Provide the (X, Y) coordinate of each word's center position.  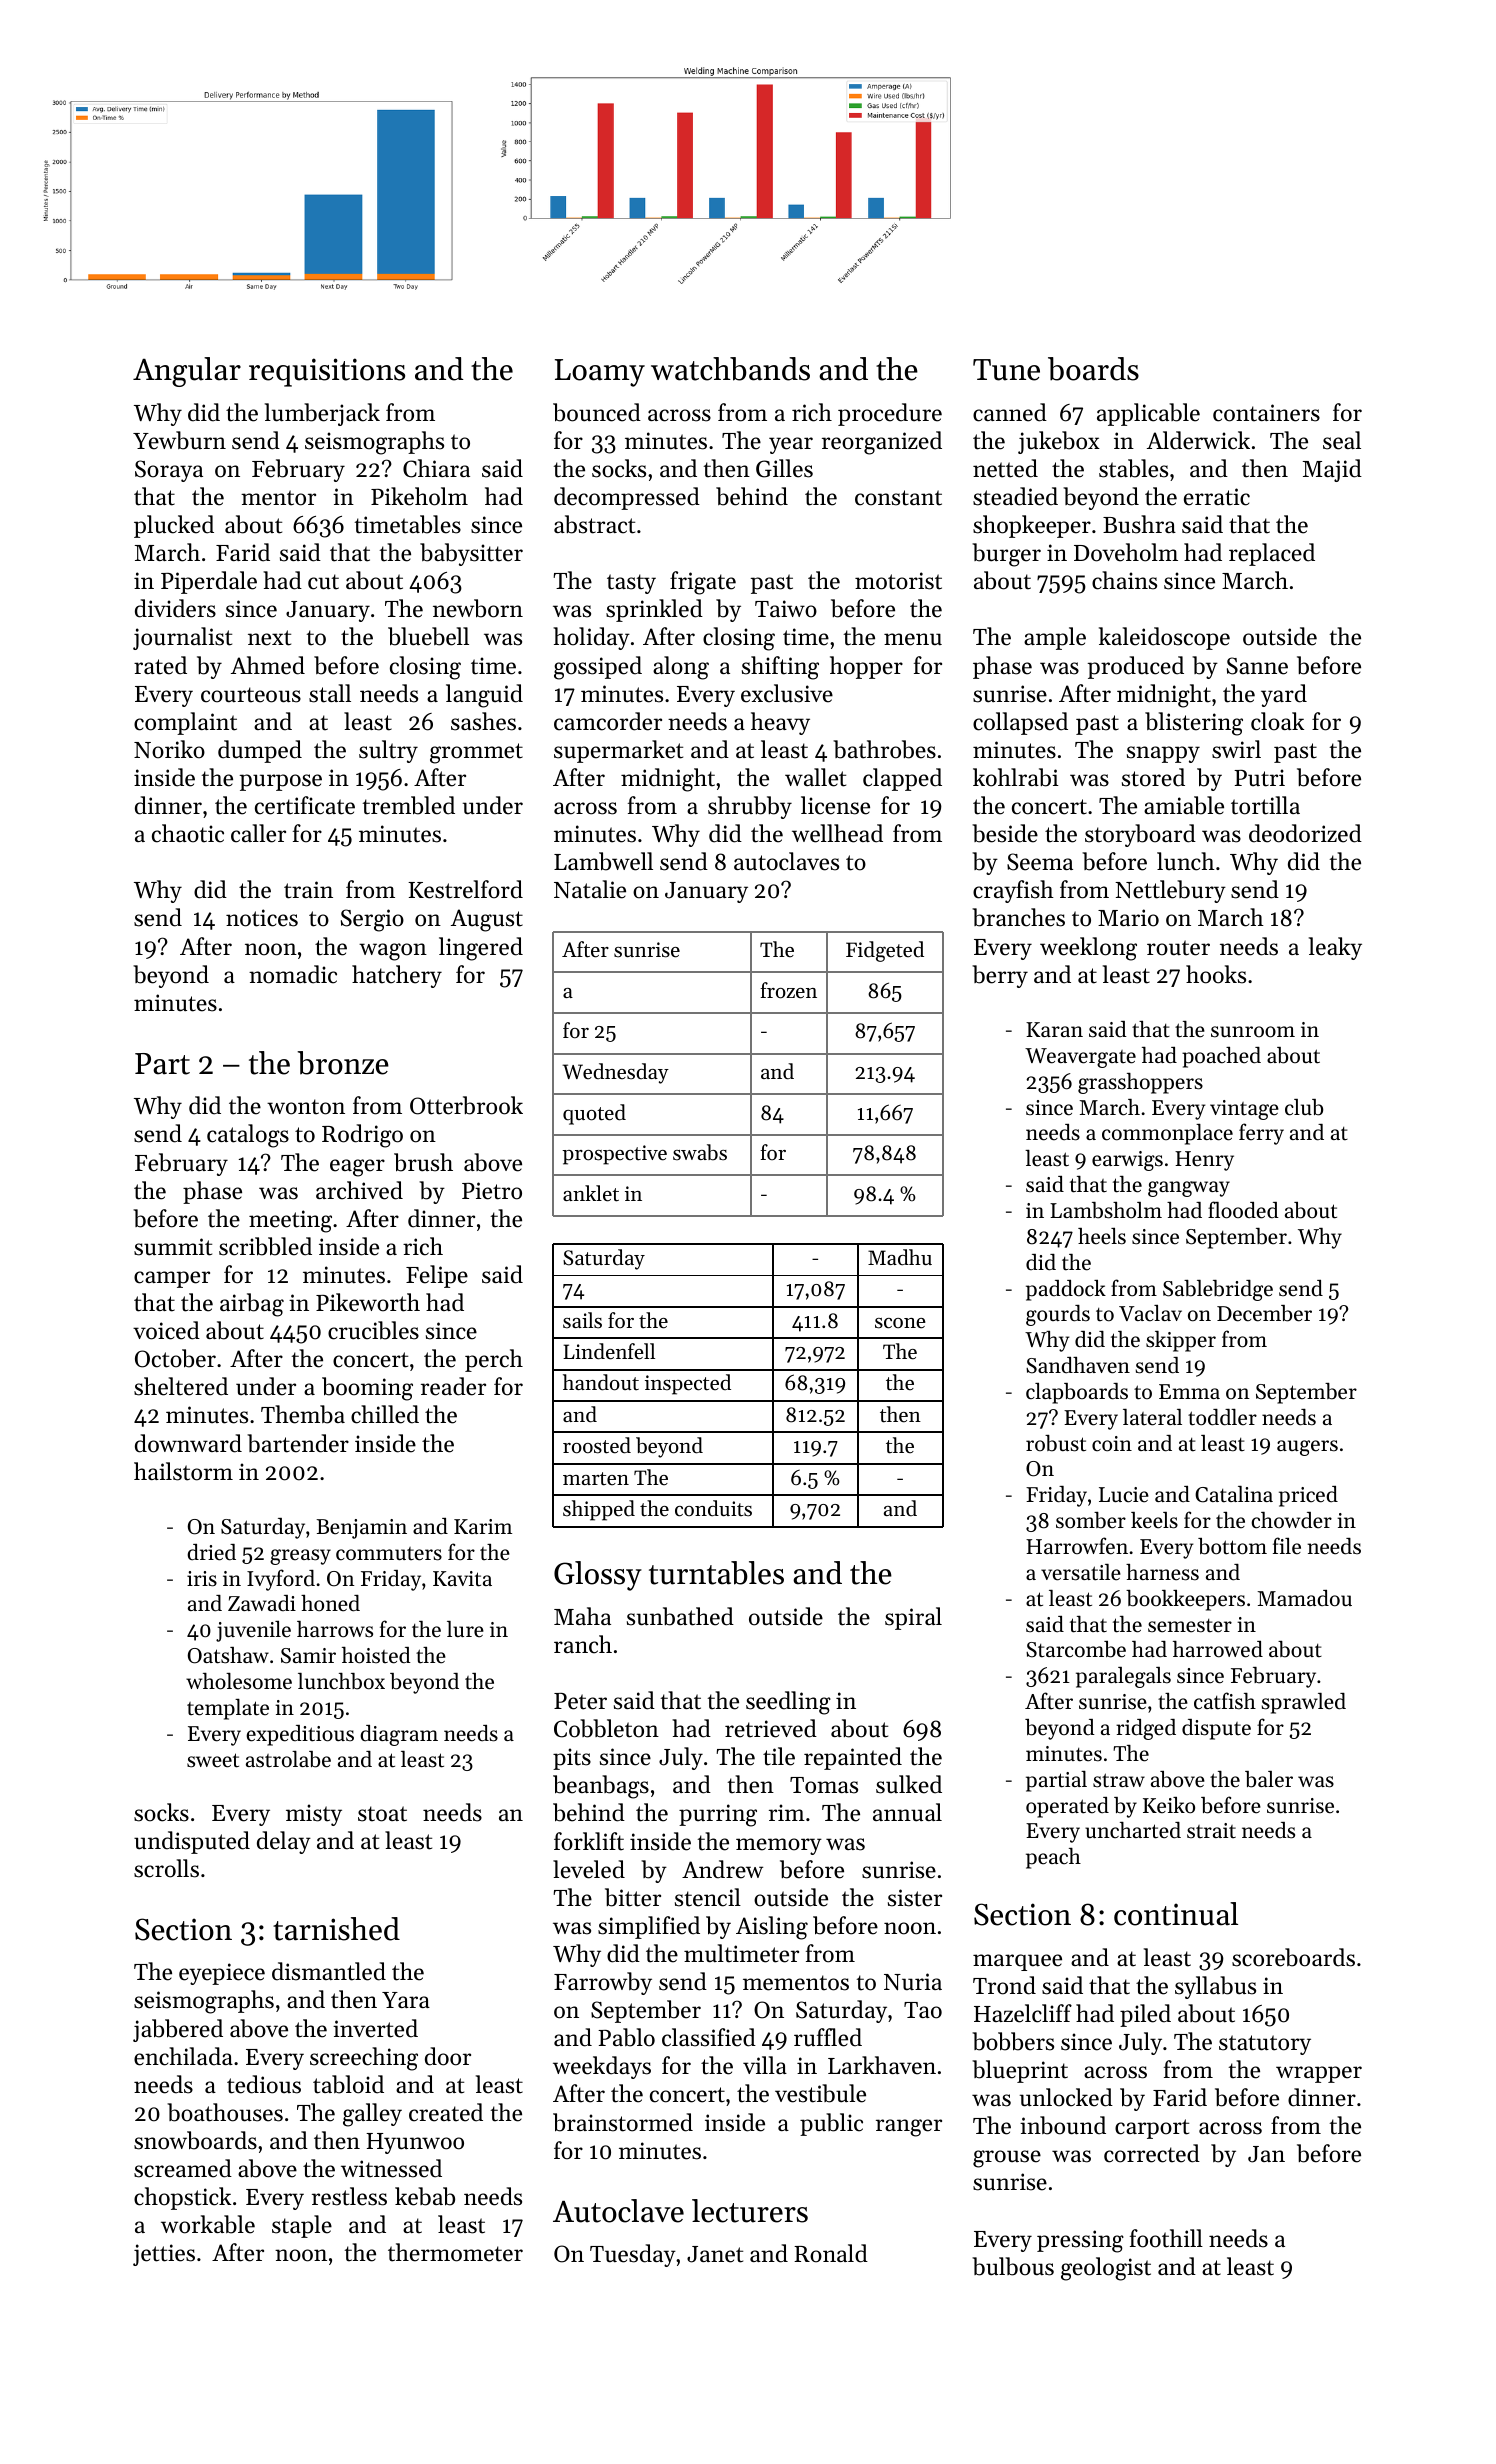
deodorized (1305, 833)
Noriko (169, 749)
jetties (164, 2255)
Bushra (1139, 524)
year (791, 445)
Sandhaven (1078, 1365)
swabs (700, 1152)
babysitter (471, 554)
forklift (589, 1841)
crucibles (373, 1330)
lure (465, 1629)
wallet (815, 777)
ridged (1146, 1729)
